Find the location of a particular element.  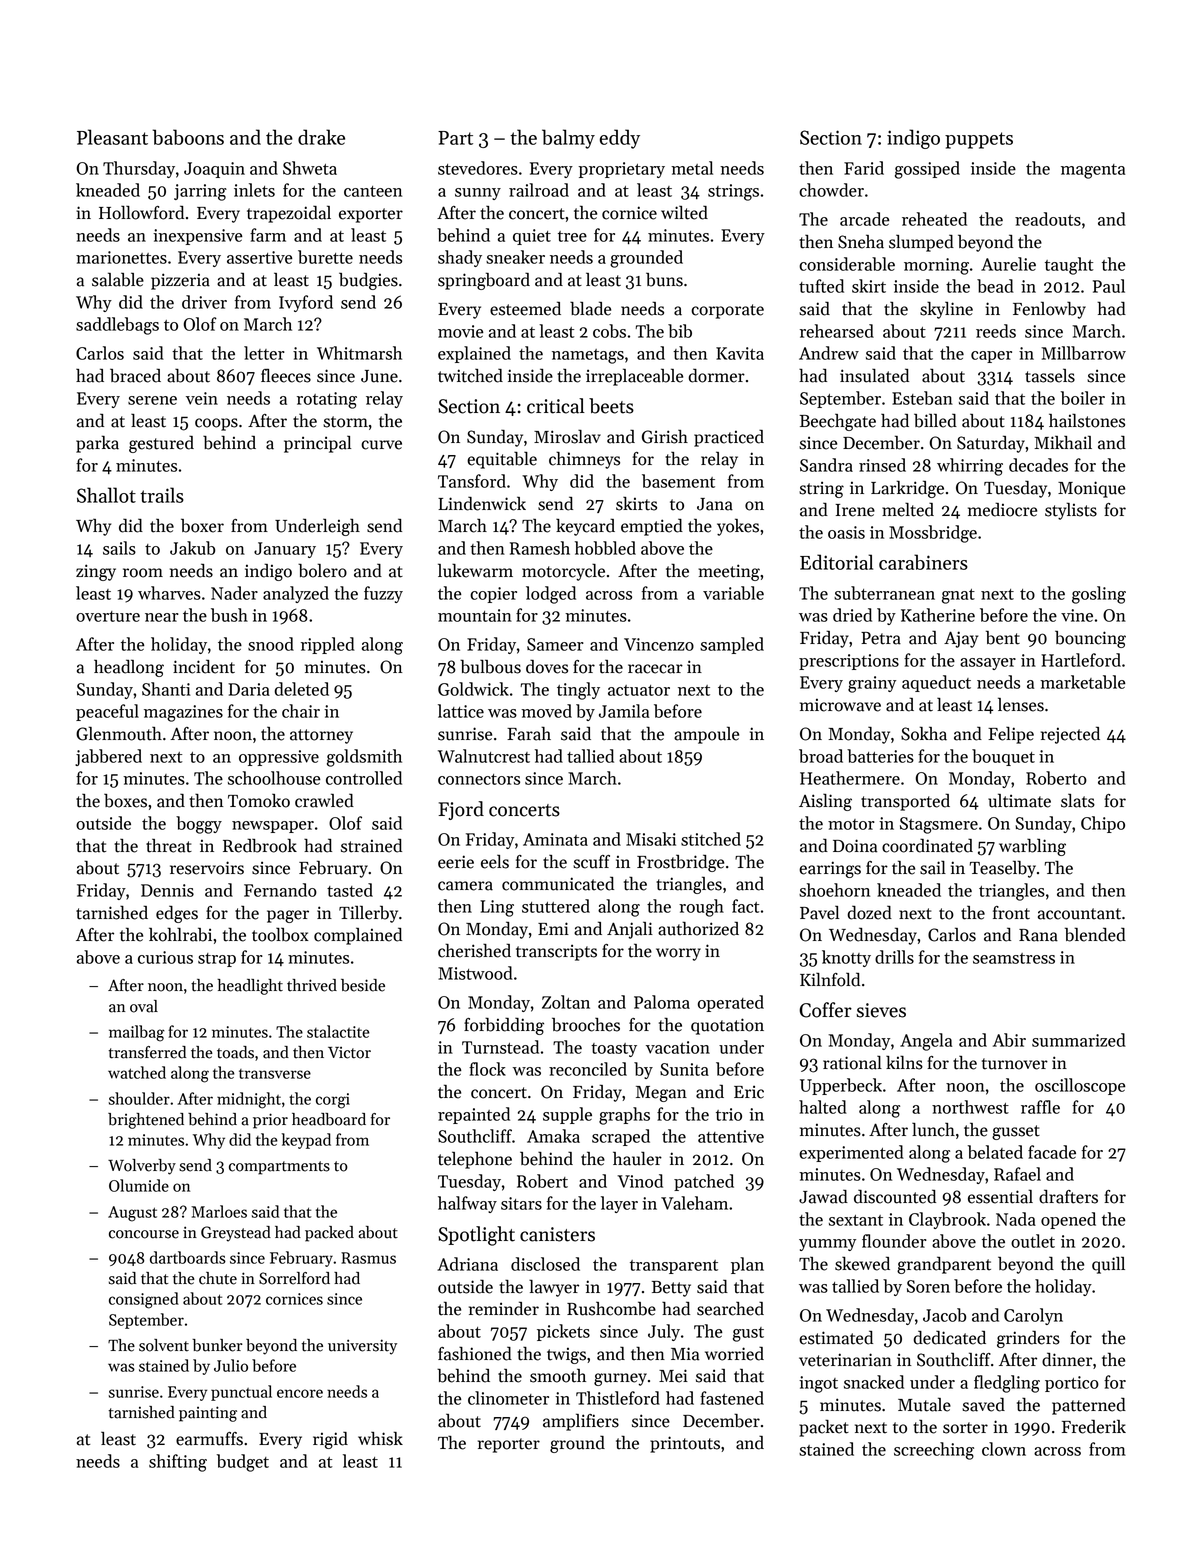

opened is located at coordinates (1068, 1220).
